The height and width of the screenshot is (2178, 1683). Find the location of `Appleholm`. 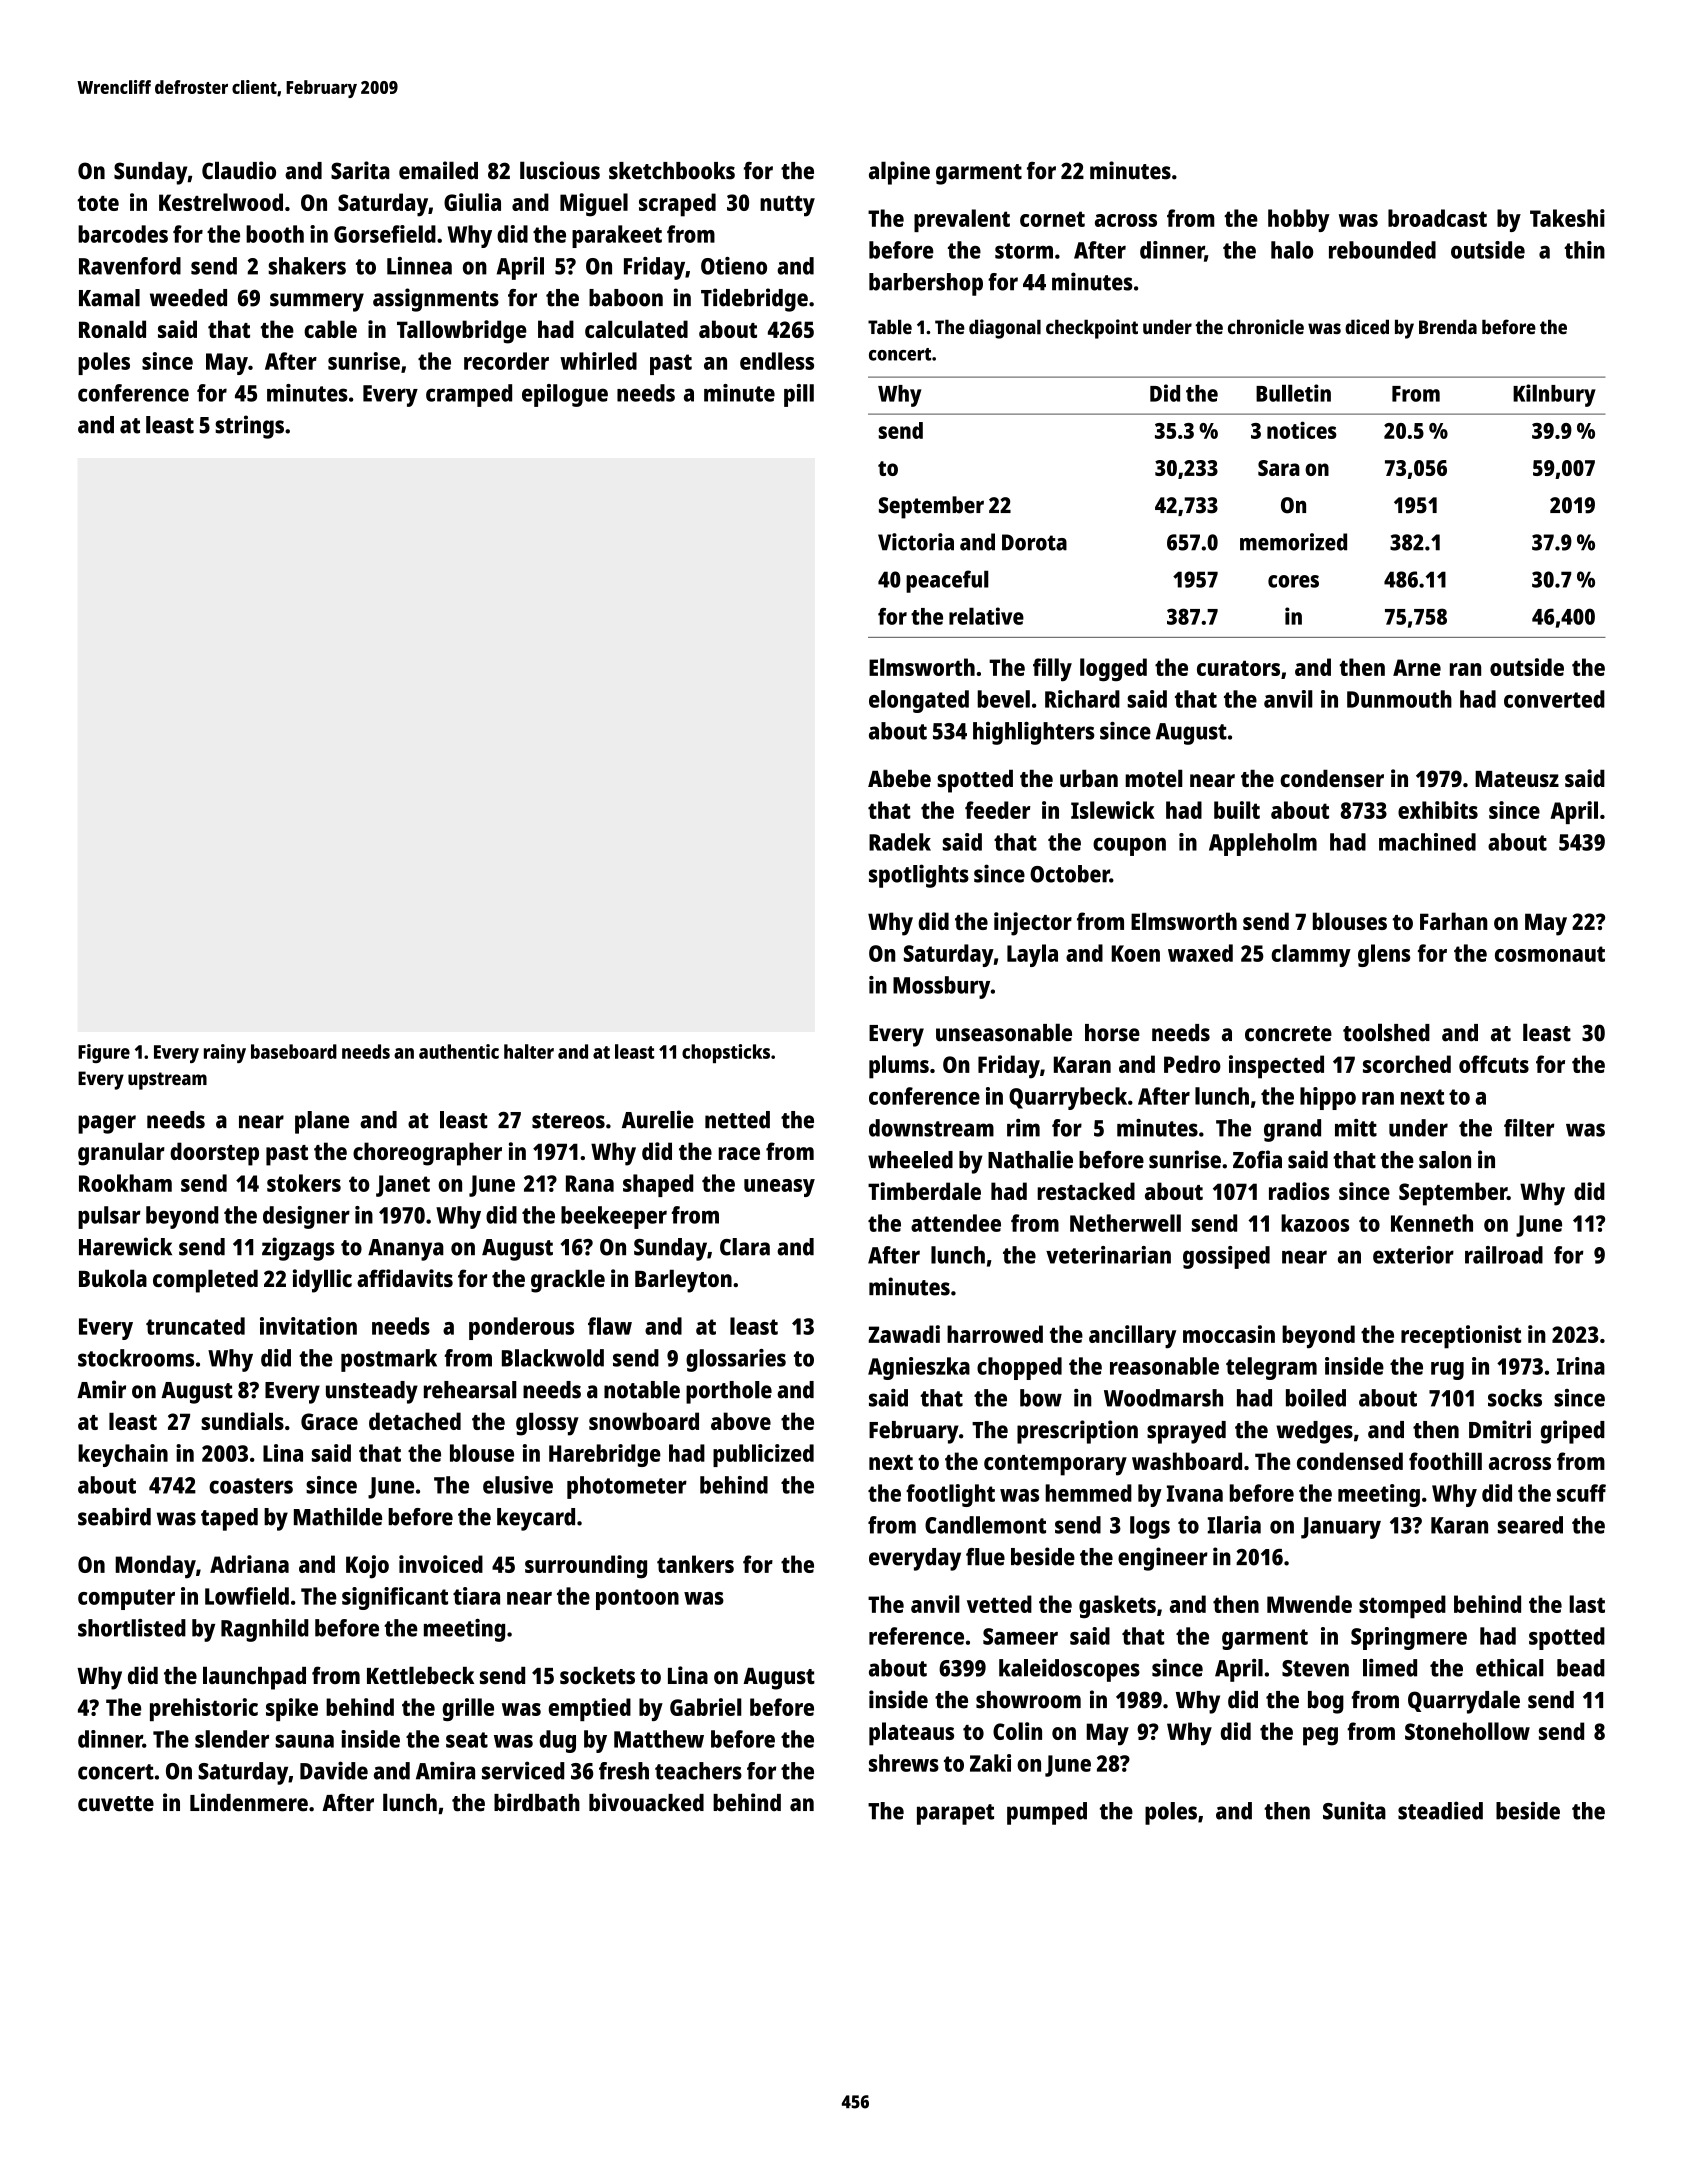

Appleholm is located at coordinates (1263, 844).
